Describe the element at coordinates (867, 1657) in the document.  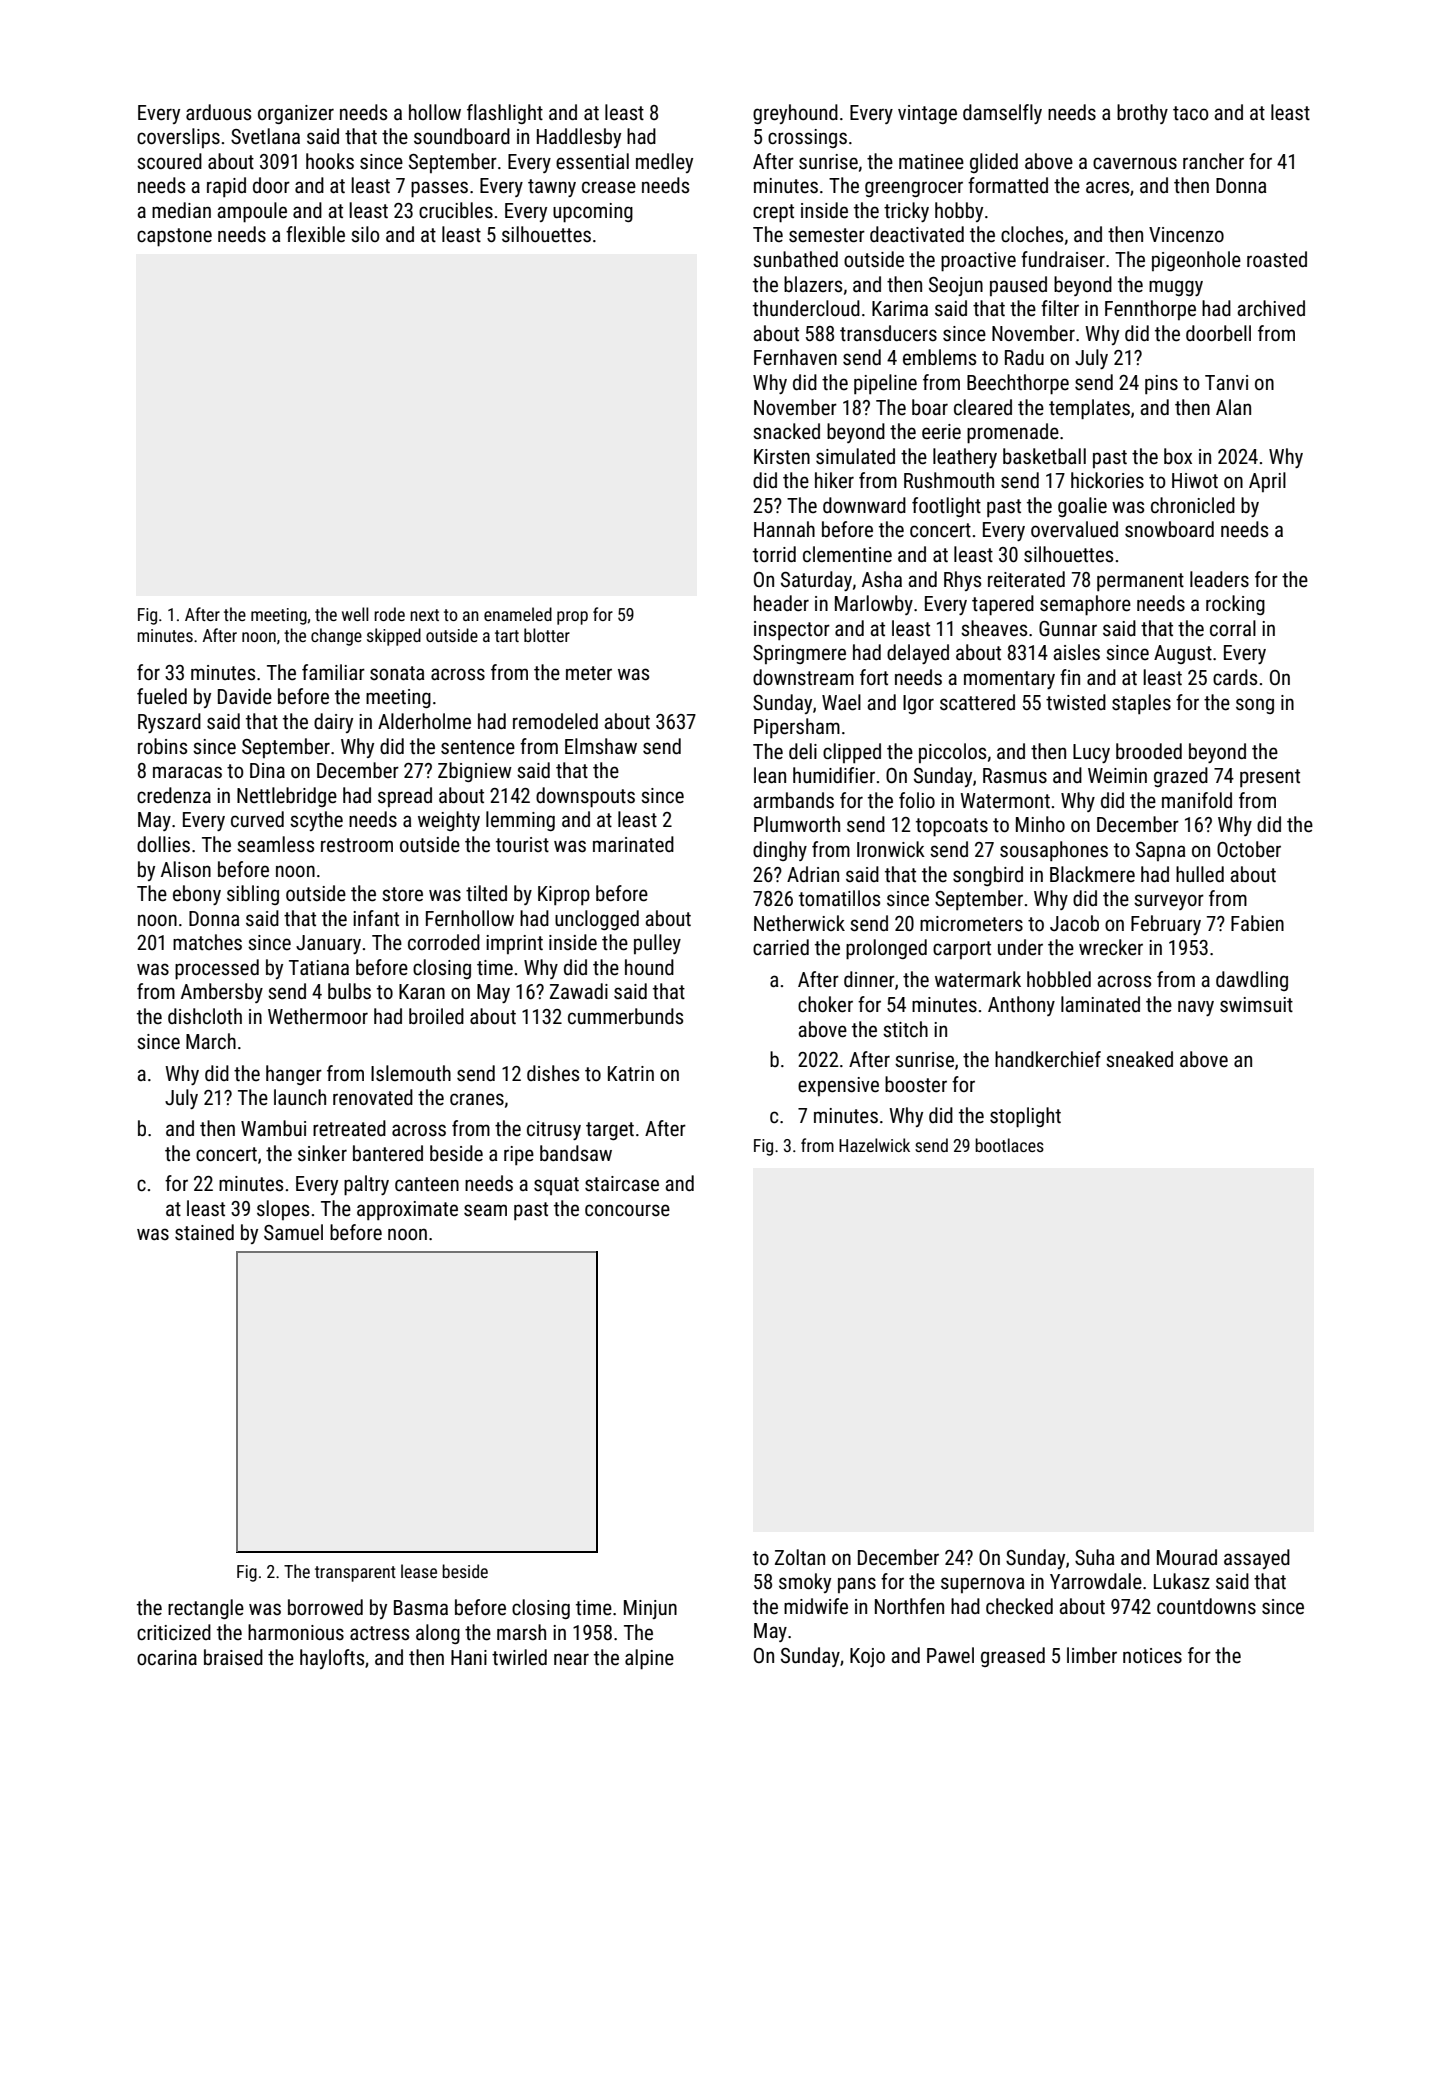
I see `Kojo` at that location.
